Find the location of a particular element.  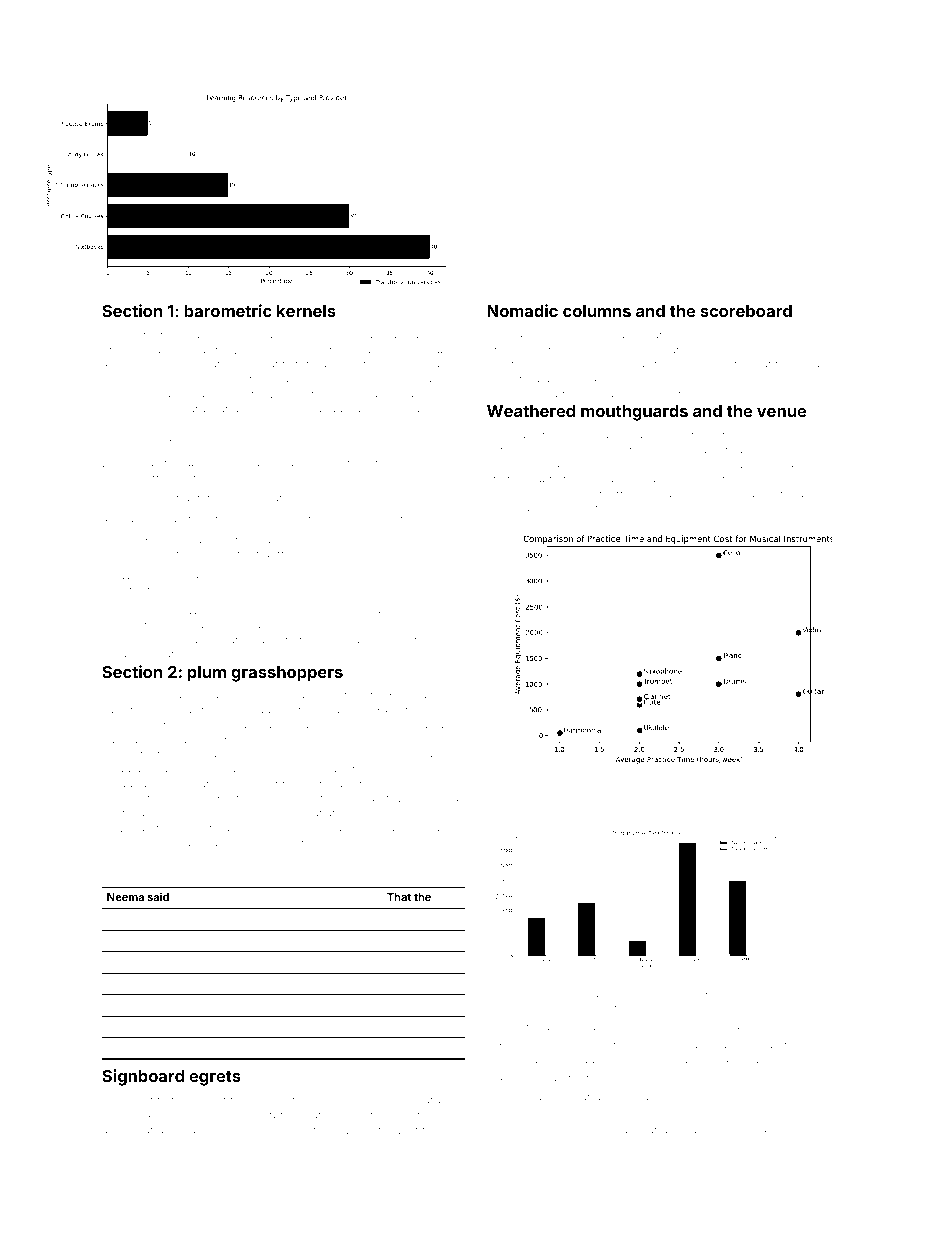

egrets is located at coordinates (215, 1078).
